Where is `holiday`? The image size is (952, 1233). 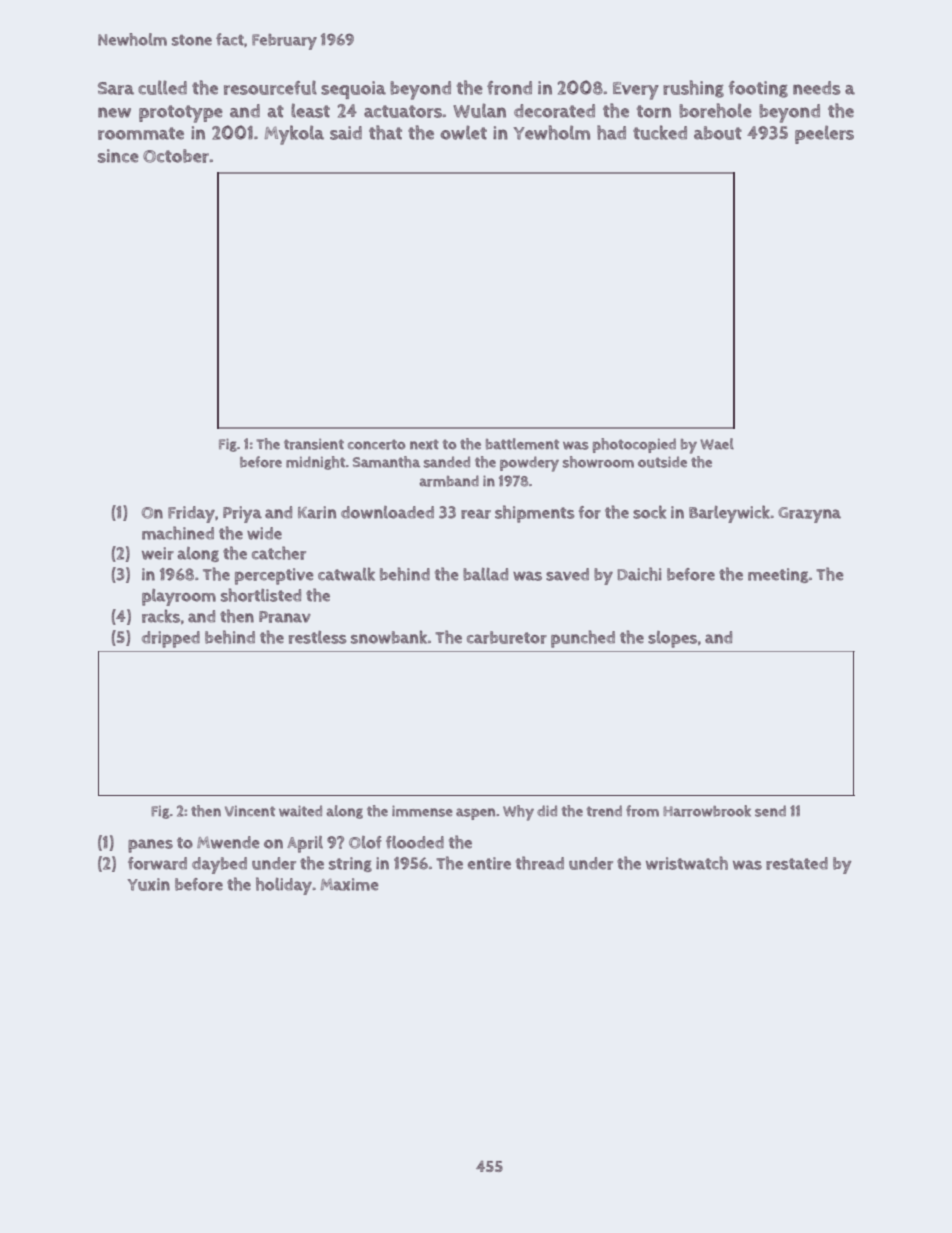
holiday is located at coordinates (284, 886).
